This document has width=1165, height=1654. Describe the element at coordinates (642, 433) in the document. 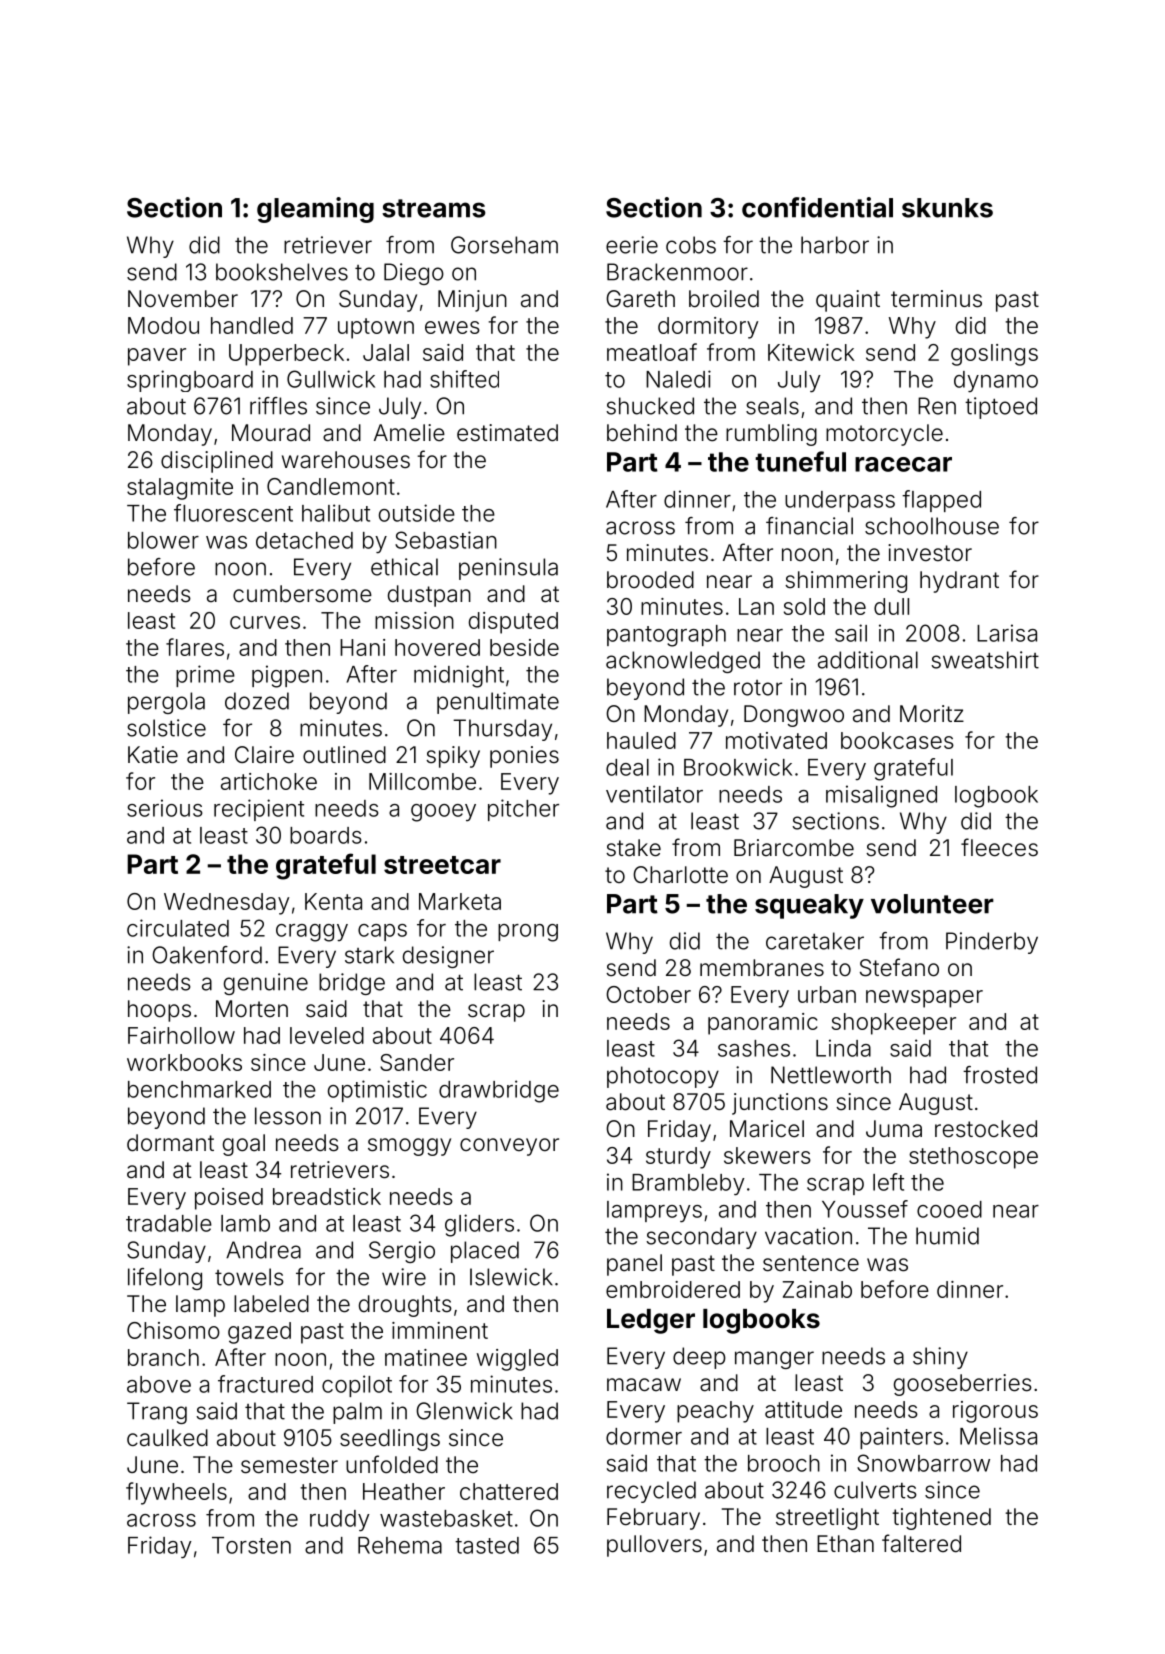

I see `behind` at that location.
